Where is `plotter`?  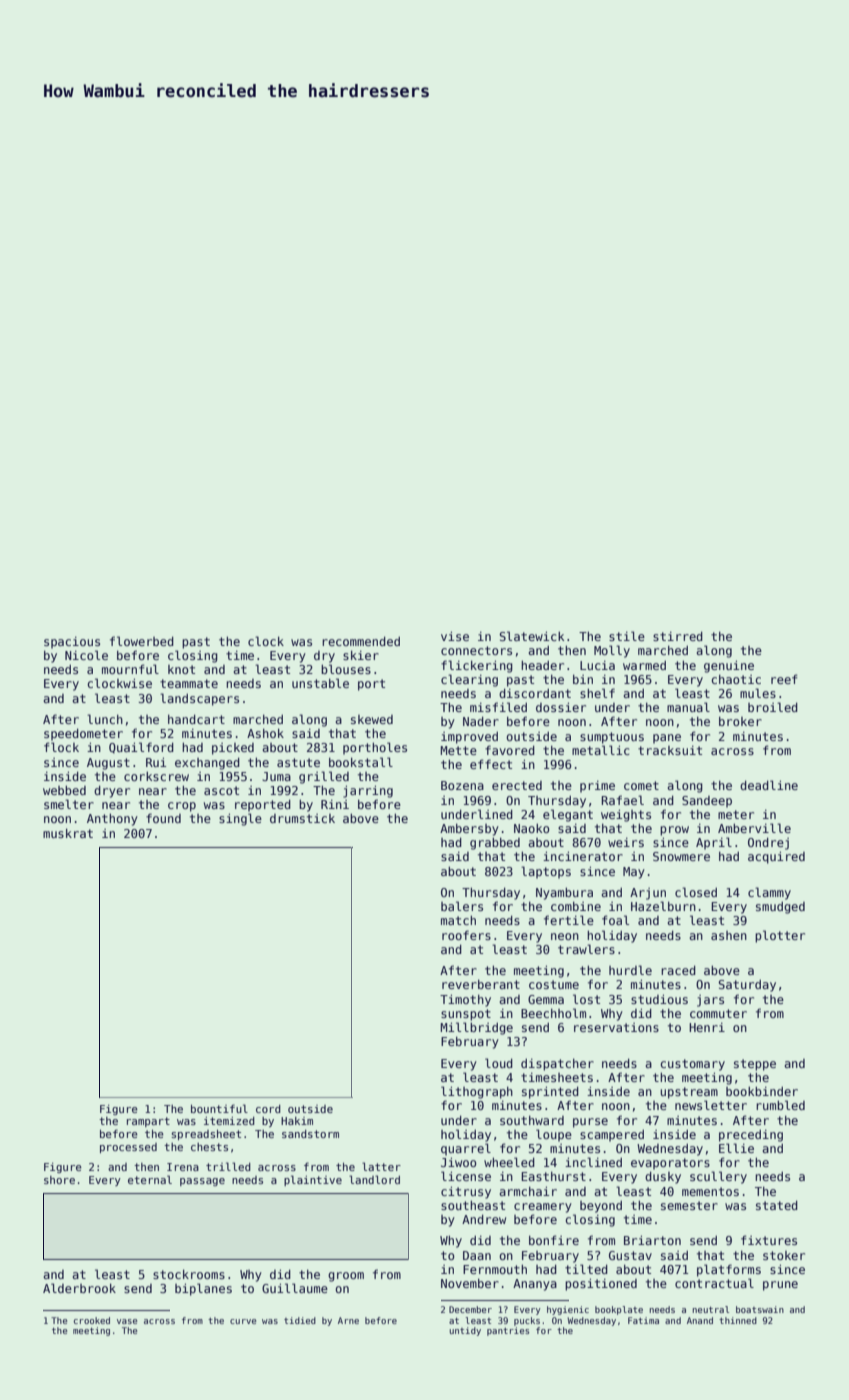 plotter is located at coordinates (780, 936).
